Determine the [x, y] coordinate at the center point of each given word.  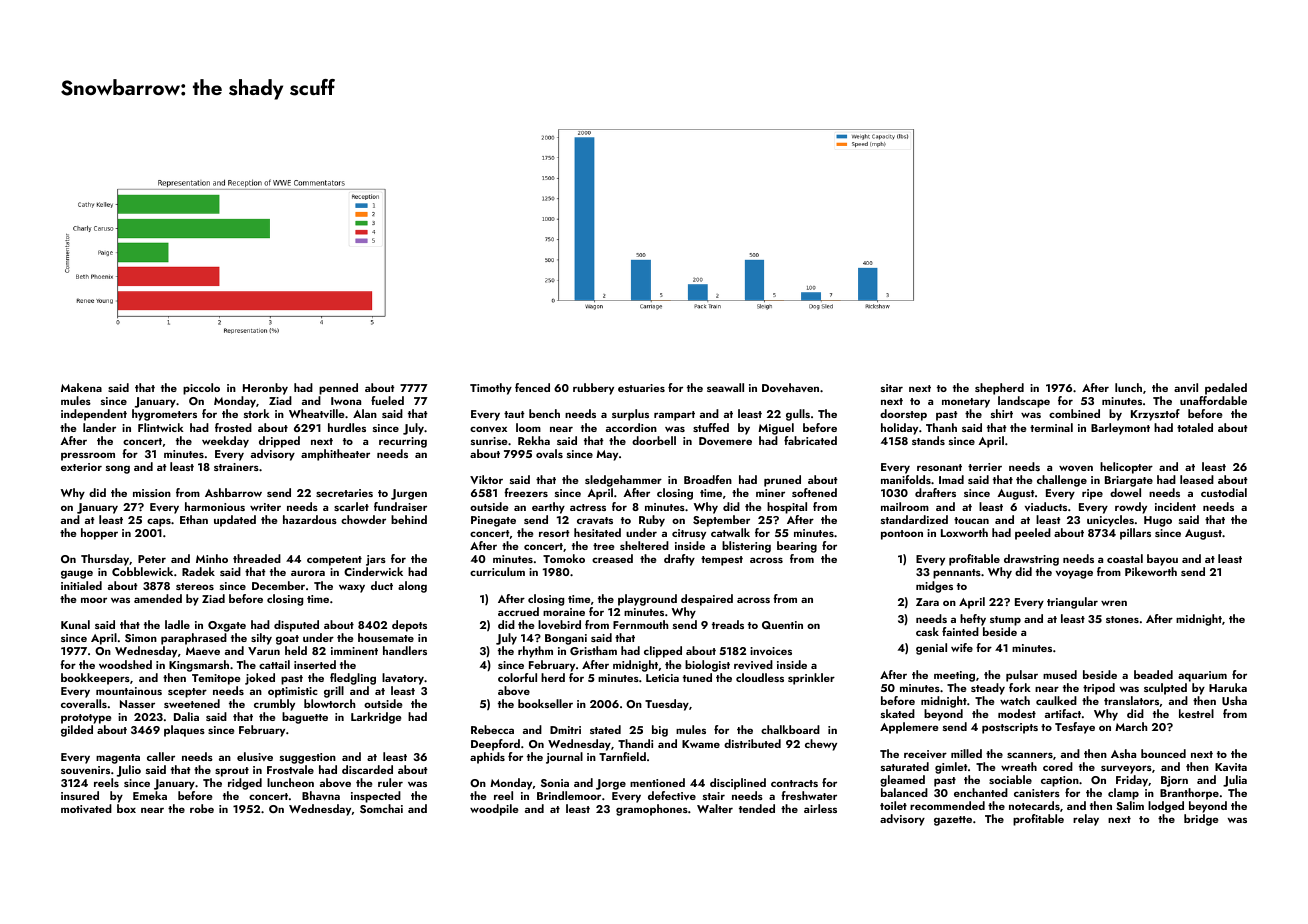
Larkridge [376, 718]
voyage [1074, 574]
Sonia [555, 783]
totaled [1195, 427]
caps [159, 522]
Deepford [495, 745]
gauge [77, 574]
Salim [1130, 805]
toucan [971, 520]
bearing [797, 547]
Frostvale [290, 769]
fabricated [810, 440]
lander [99, 427]
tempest [722, 561]
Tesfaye [1075, 728]
